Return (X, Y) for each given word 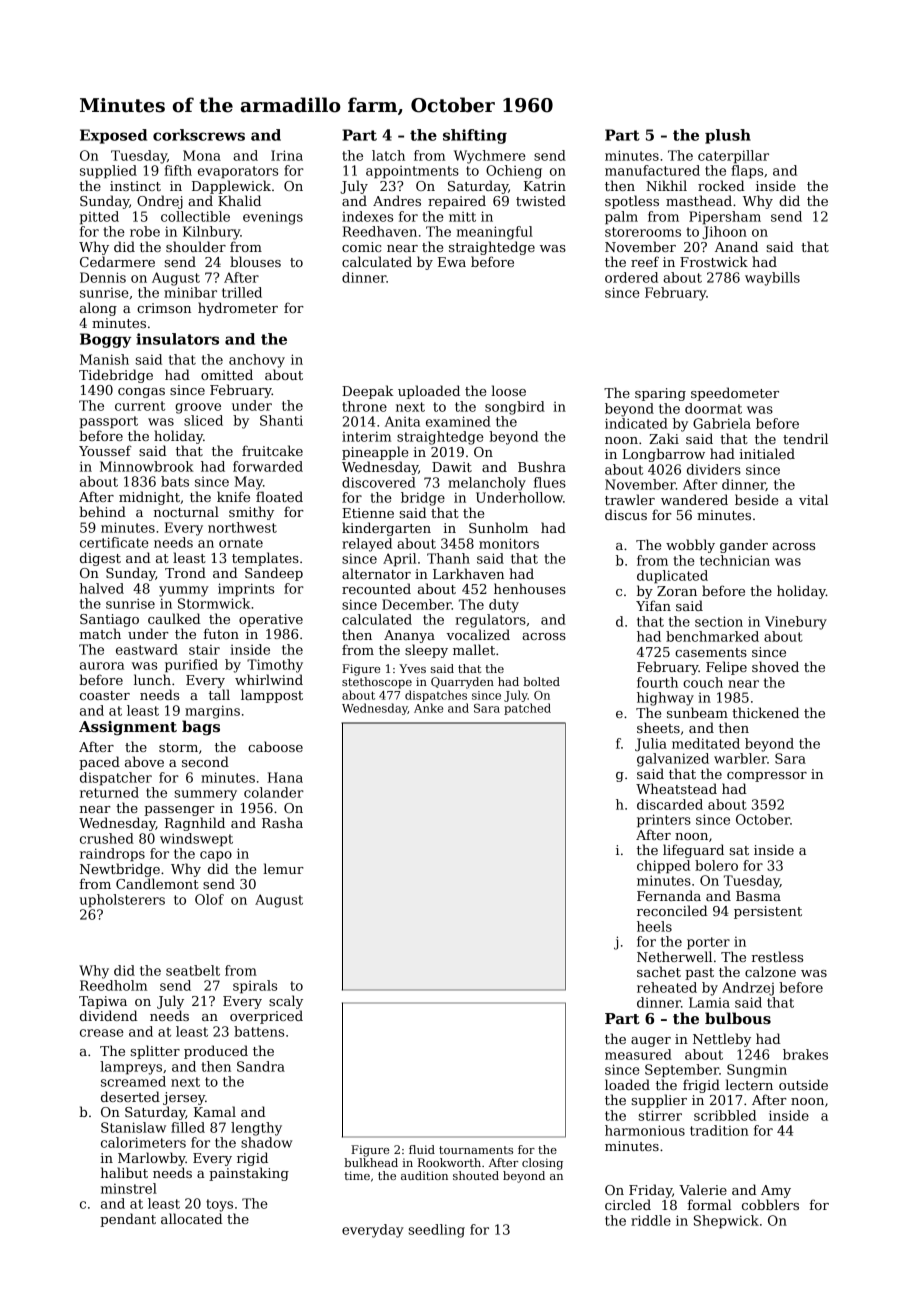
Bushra (542, 466)
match (100, 633)
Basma (758, 896)
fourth (657, 682)
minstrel (129, 1188)
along (98, 309)
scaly (286, 1002)
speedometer (735, 394)
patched (527, 709)
